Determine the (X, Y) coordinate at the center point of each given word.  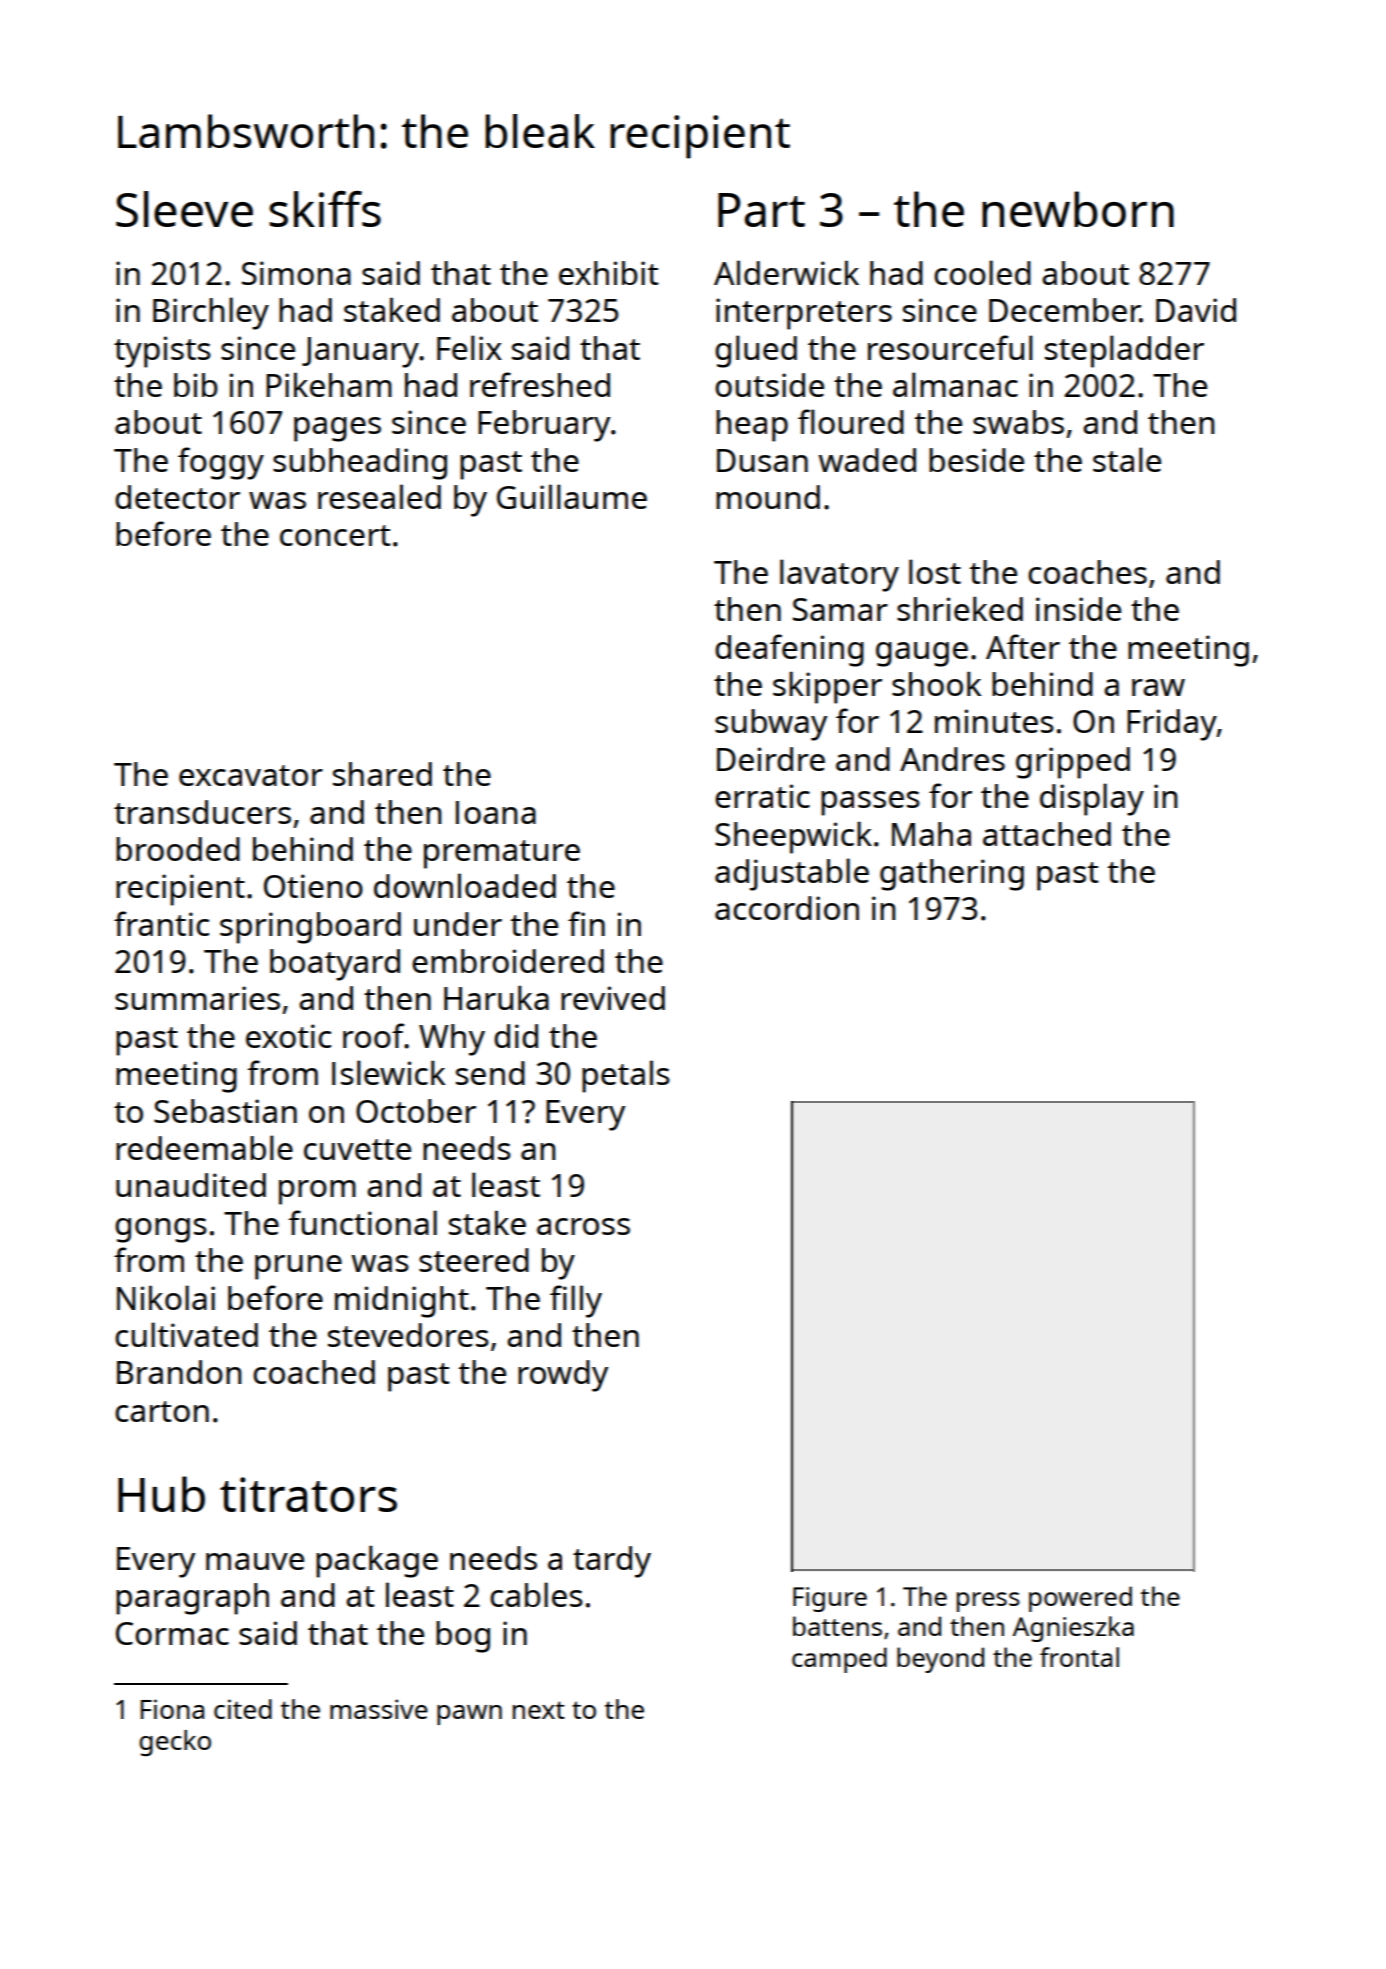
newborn (1078, 209)
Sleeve (184, 209)
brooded (178, 849)
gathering (952, 875)
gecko (175, 1743)
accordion (787, 908)
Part (761, 210)
